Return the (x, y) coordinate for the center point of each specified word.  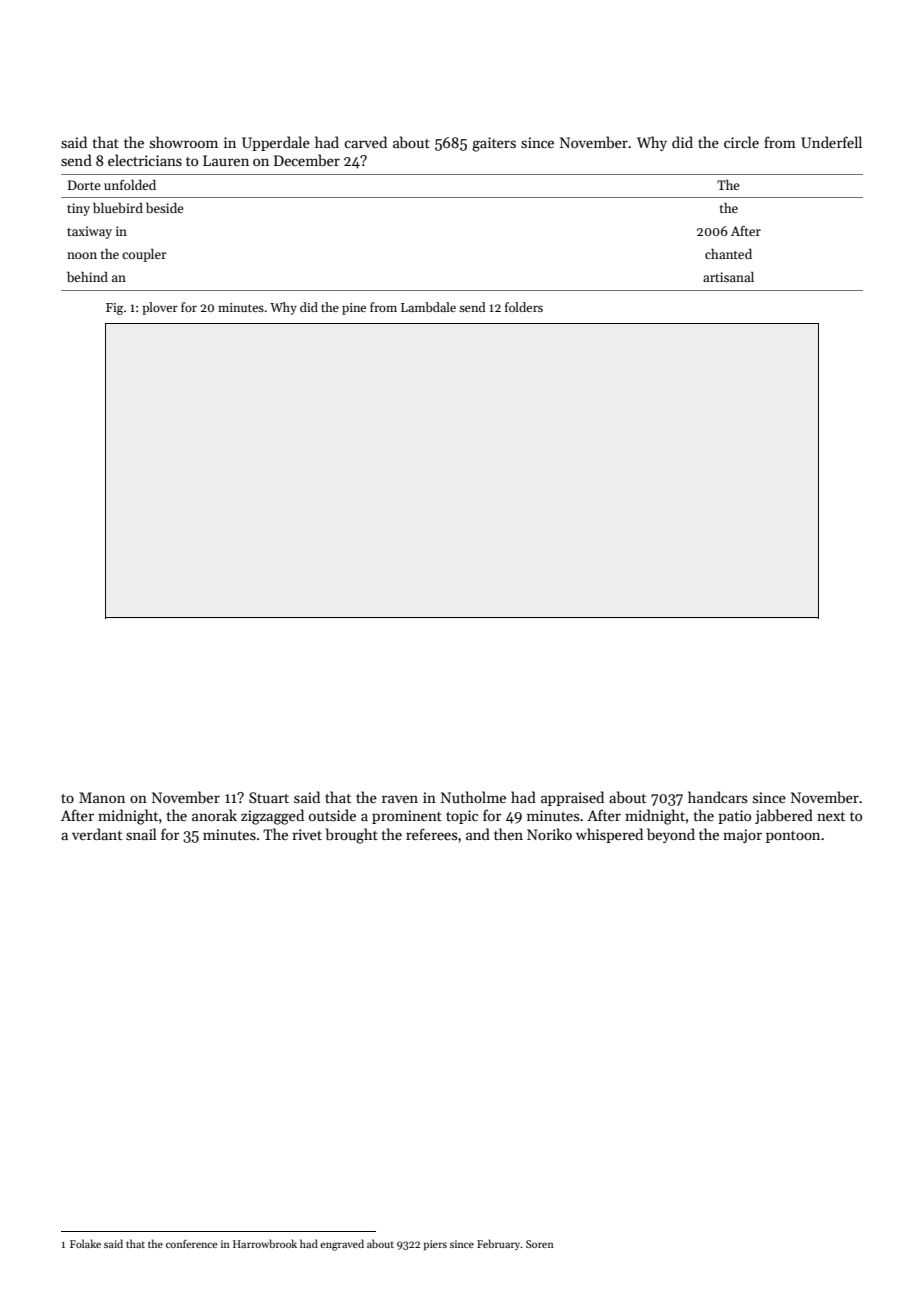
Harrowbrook (265, 1243)
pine (354, 309)
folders (524, 307)
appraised (572, 798)
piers (435, 1245)
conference (191, 1243)
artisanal (728, 277)
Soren (540, 1244)
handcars (717, 797)
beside (165, 208)
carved (365, 142)
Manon (102, 797)
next (831, 816)
